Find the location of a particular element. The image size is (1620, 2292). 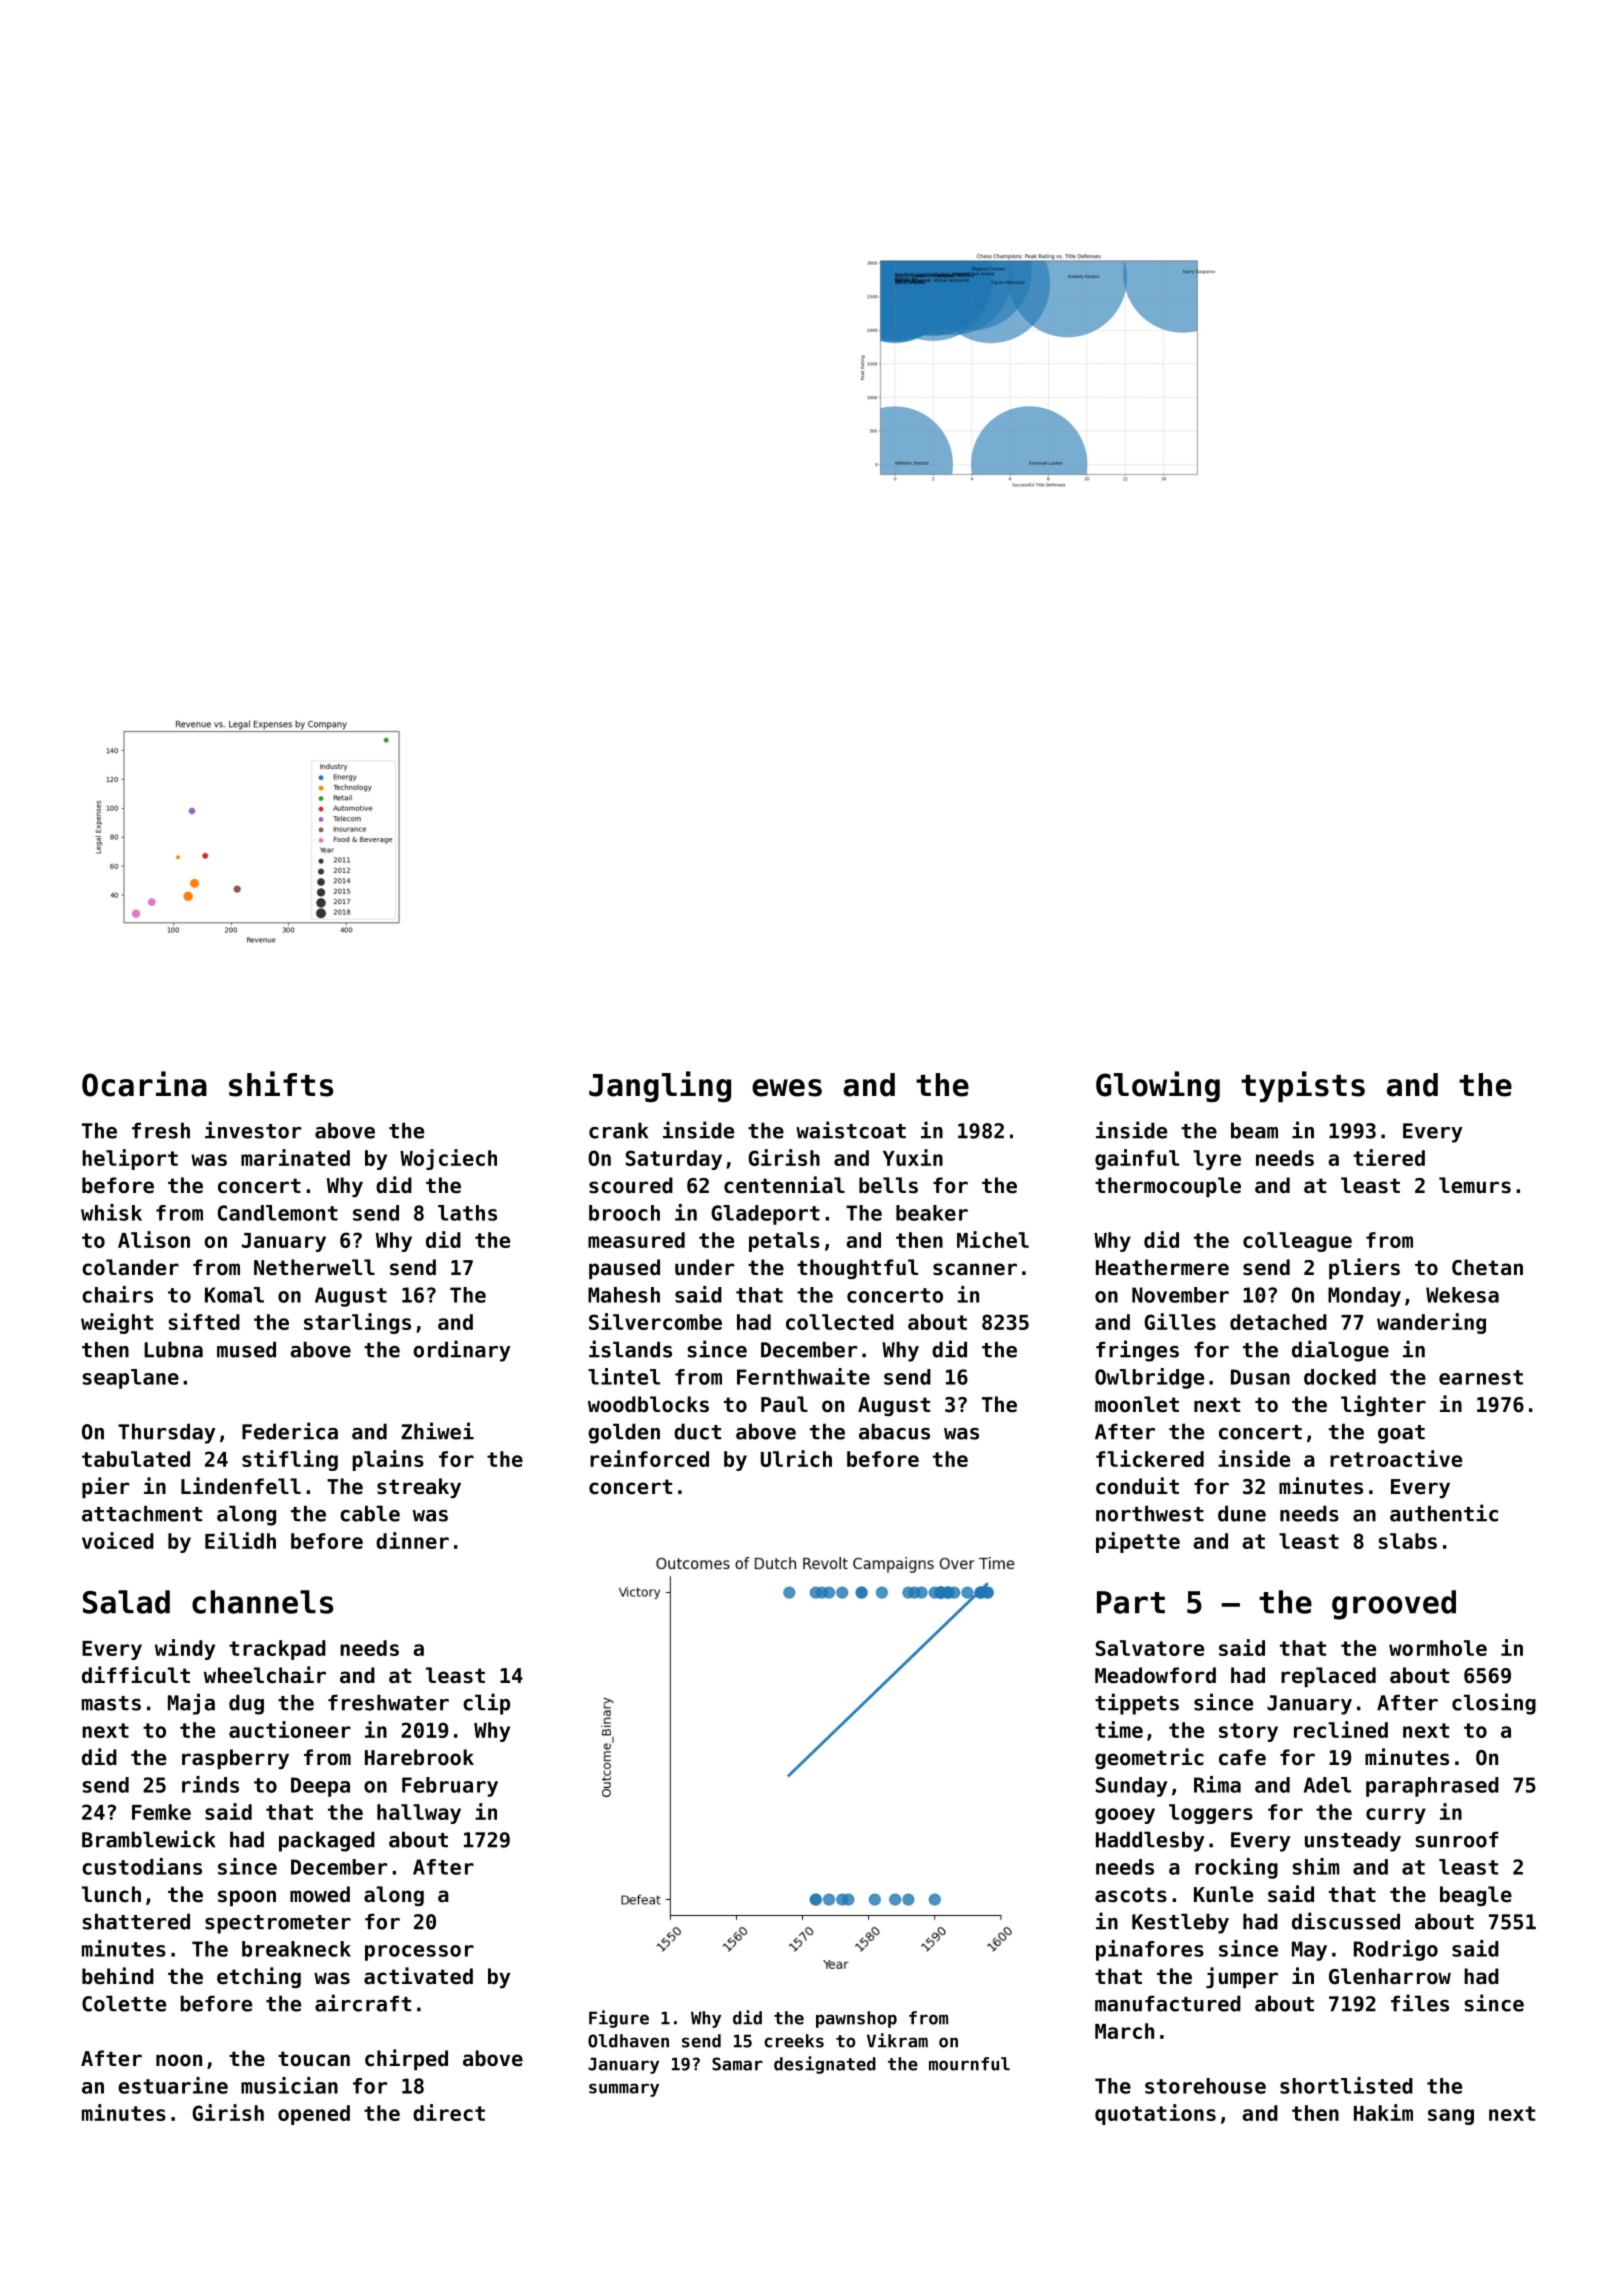

fringes is located at coordinates (1137, 1351).
